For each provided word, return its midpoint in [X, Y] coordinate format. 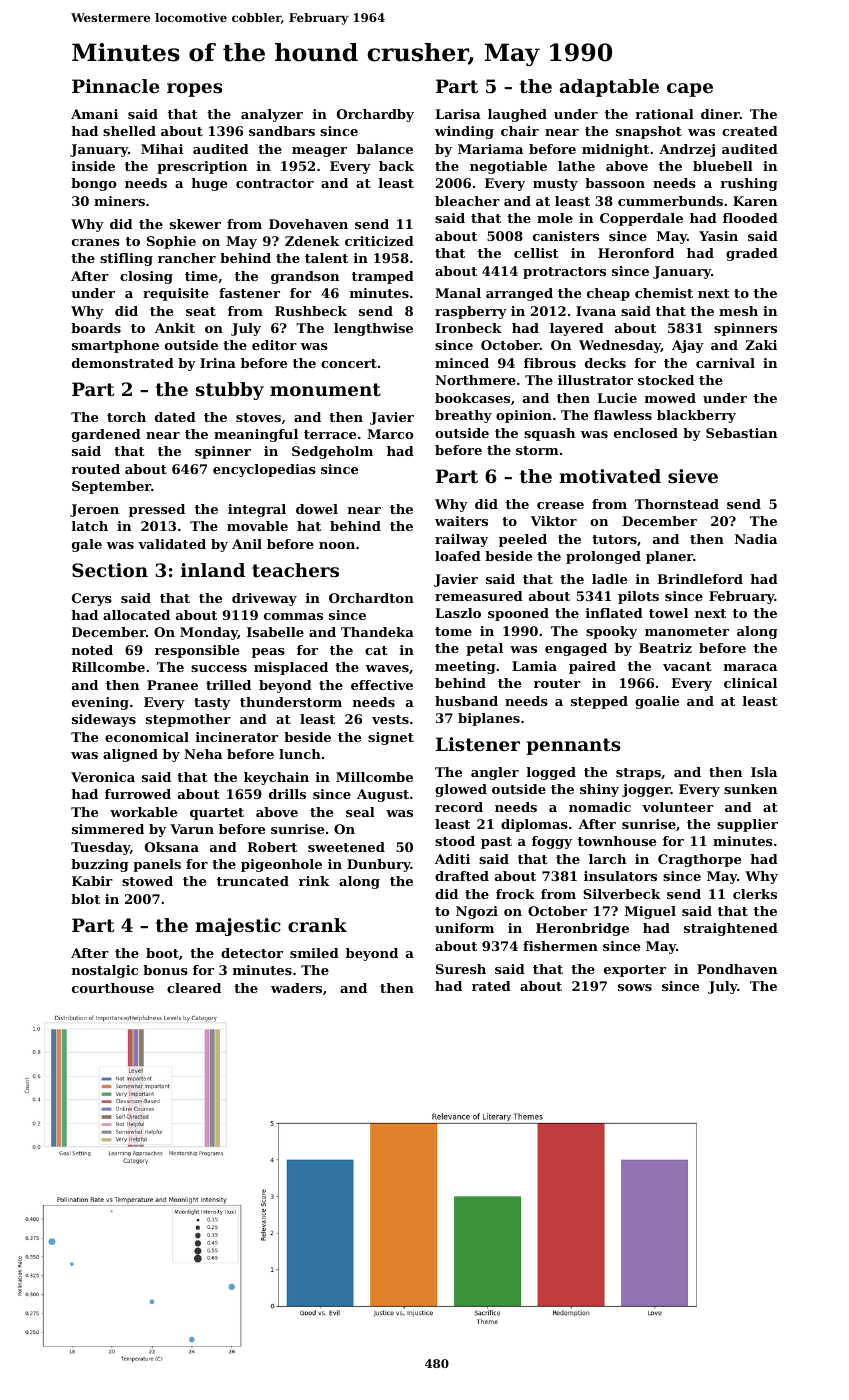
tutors [614, 539]
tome [453, 631]
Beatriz [665, 648]
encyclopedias [264, 470]
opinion [524, 416]
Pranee [172, 685]
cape [690, 90]
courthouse [113, 988]
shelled [129, 131]
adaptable [609, 88]
